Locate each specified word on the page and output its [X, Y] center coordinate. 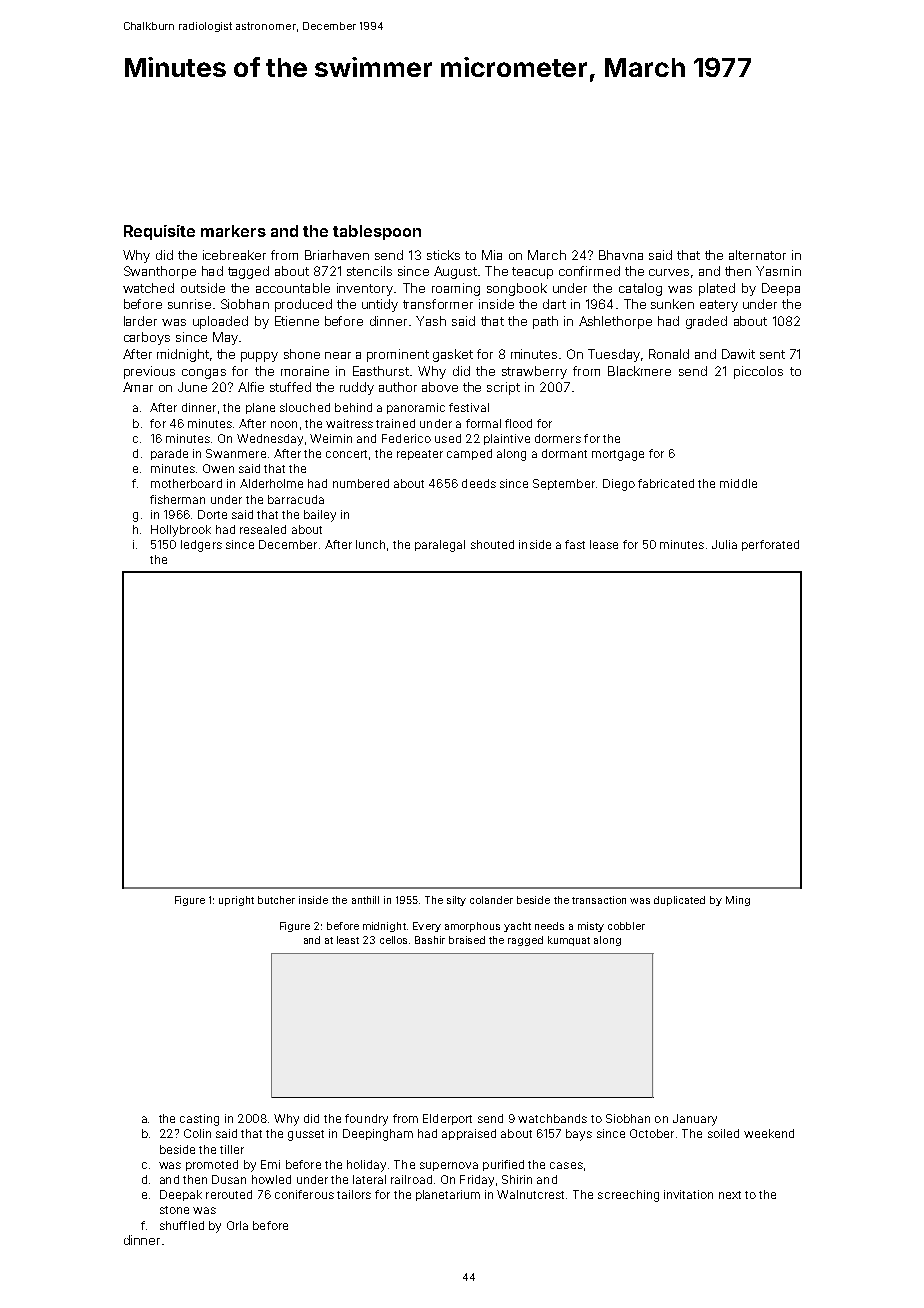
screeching [628, 1196]
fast [575, 544]
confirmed [589, 271]
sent [772, 354]
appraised [469, 1134]
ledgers [201, 546]
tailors [354, 1194]
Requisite [159, 232]
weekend [769, 1133]
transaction [599, 900]
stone [174, 1210]
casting [199, 1120]
